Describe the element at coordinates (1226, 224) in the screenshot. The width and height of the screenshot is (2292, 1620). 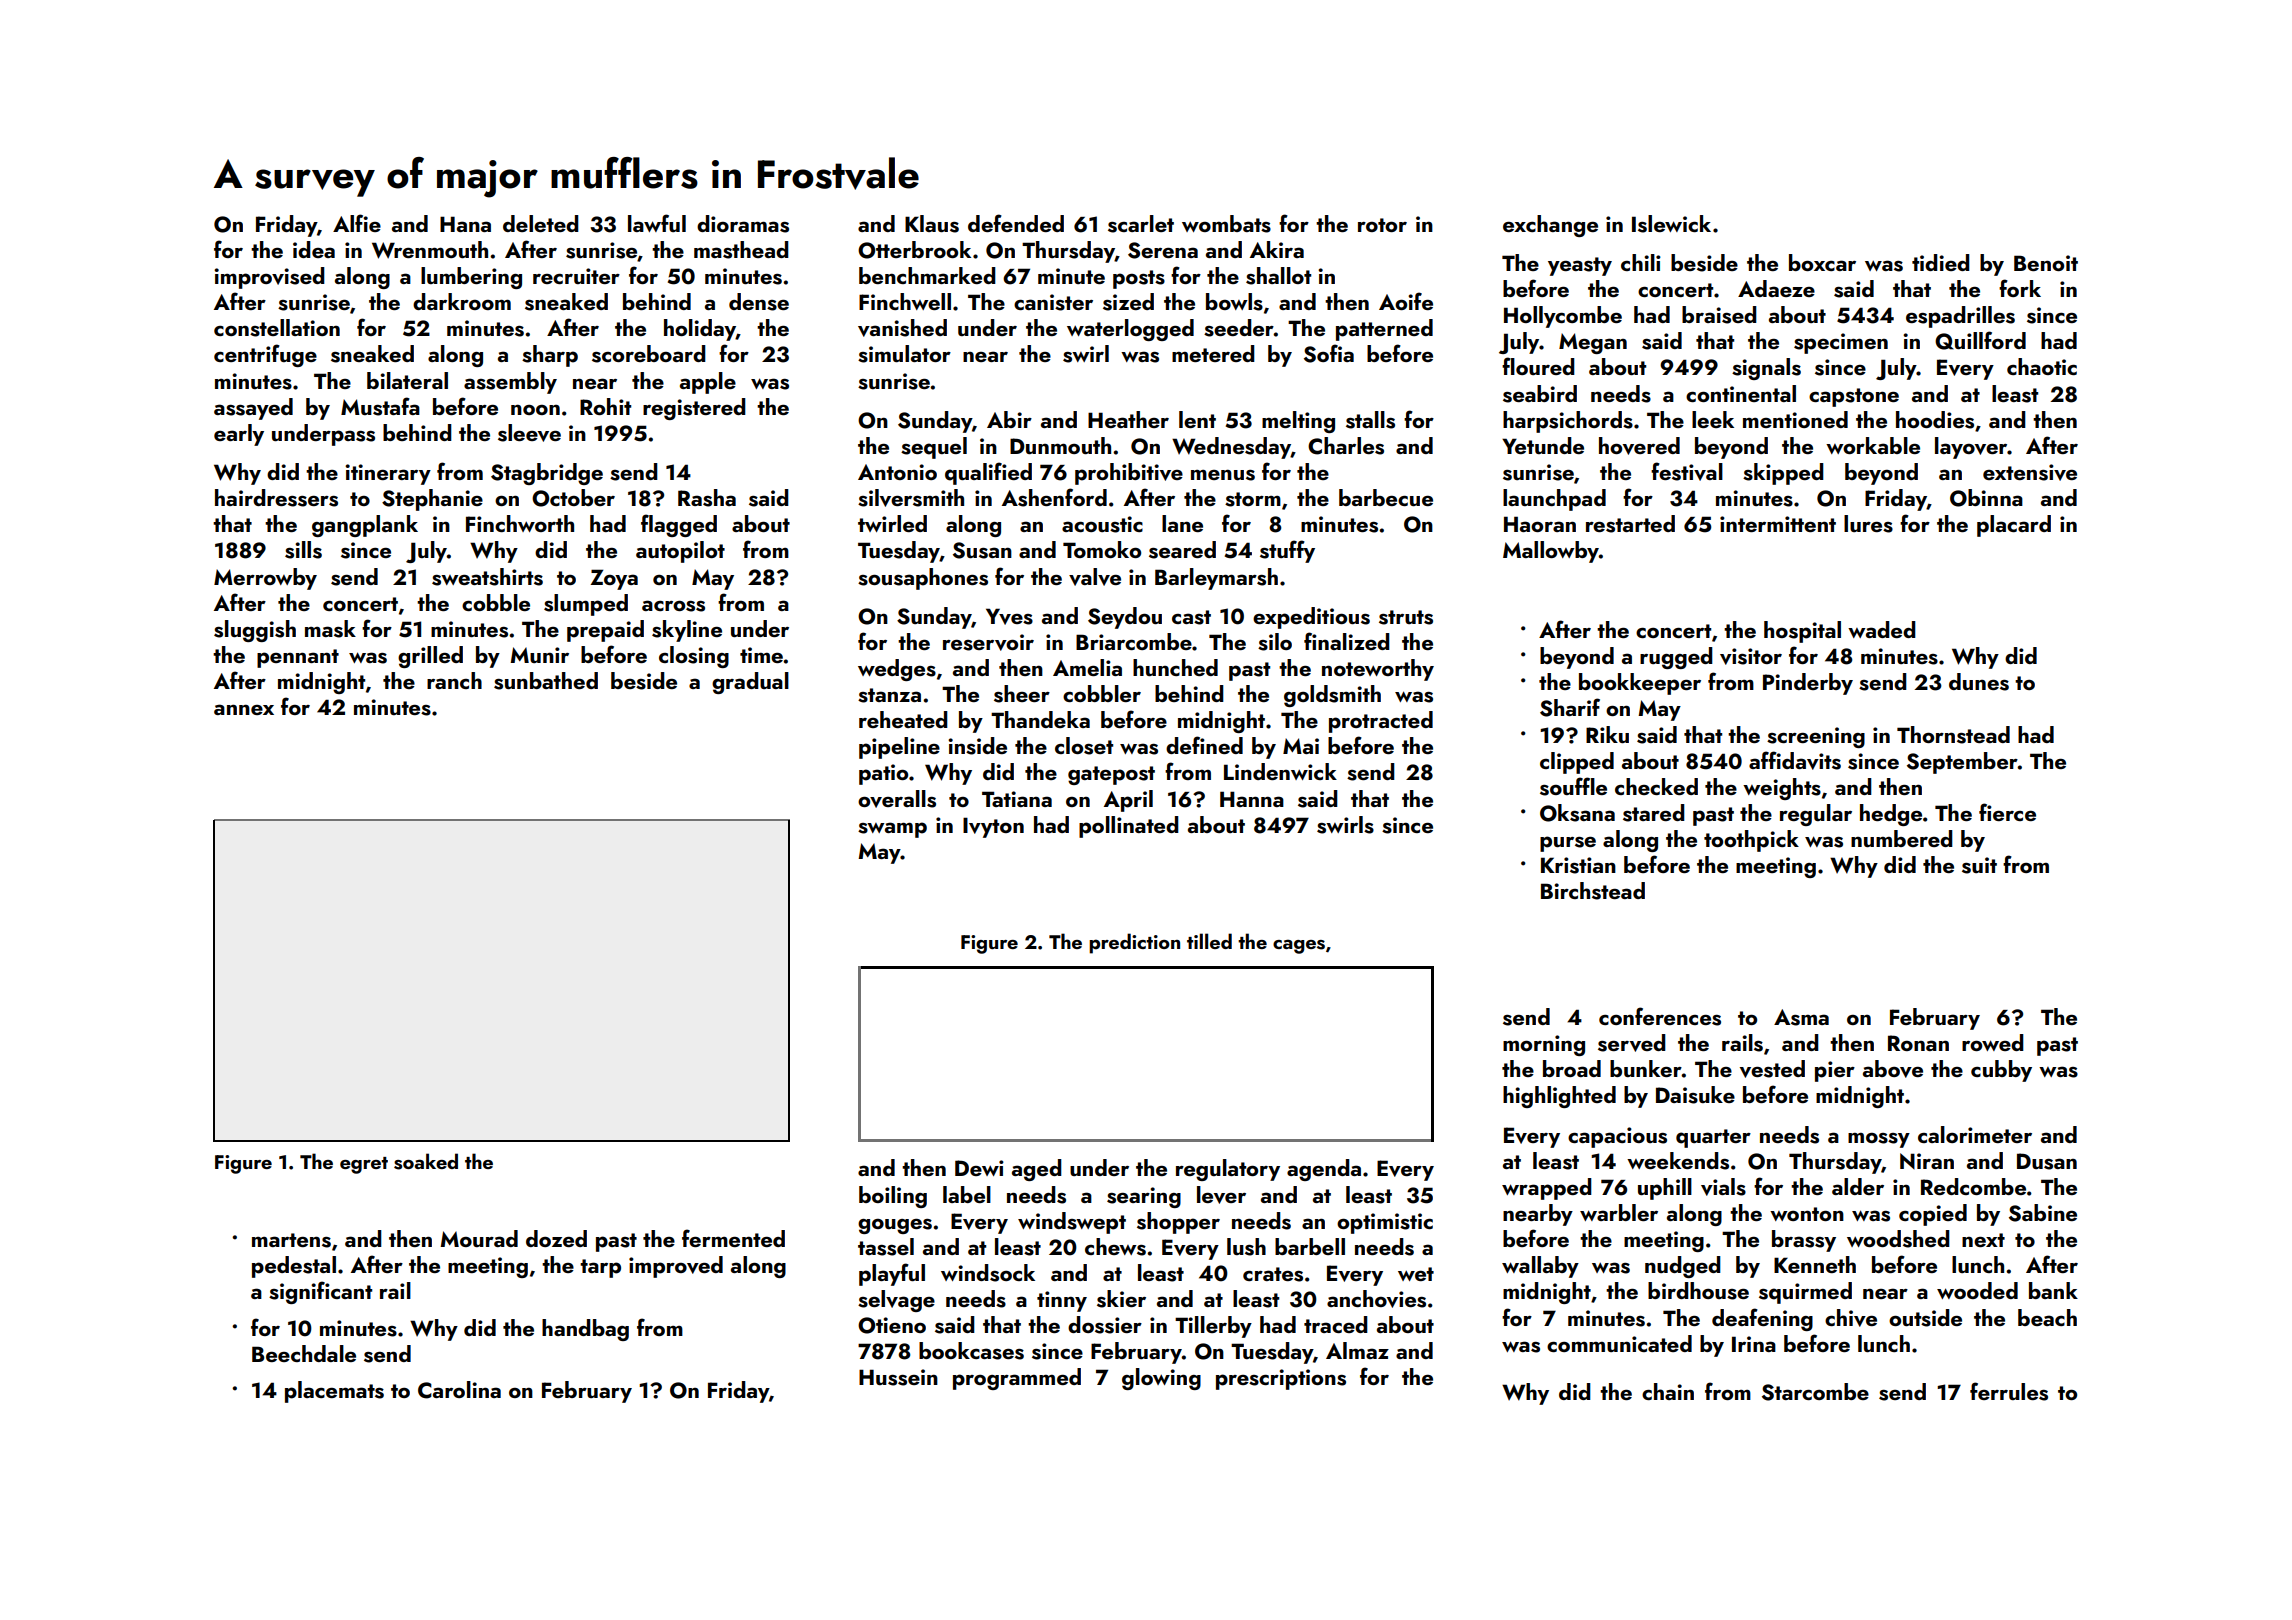
I see `wombats` at that location.
